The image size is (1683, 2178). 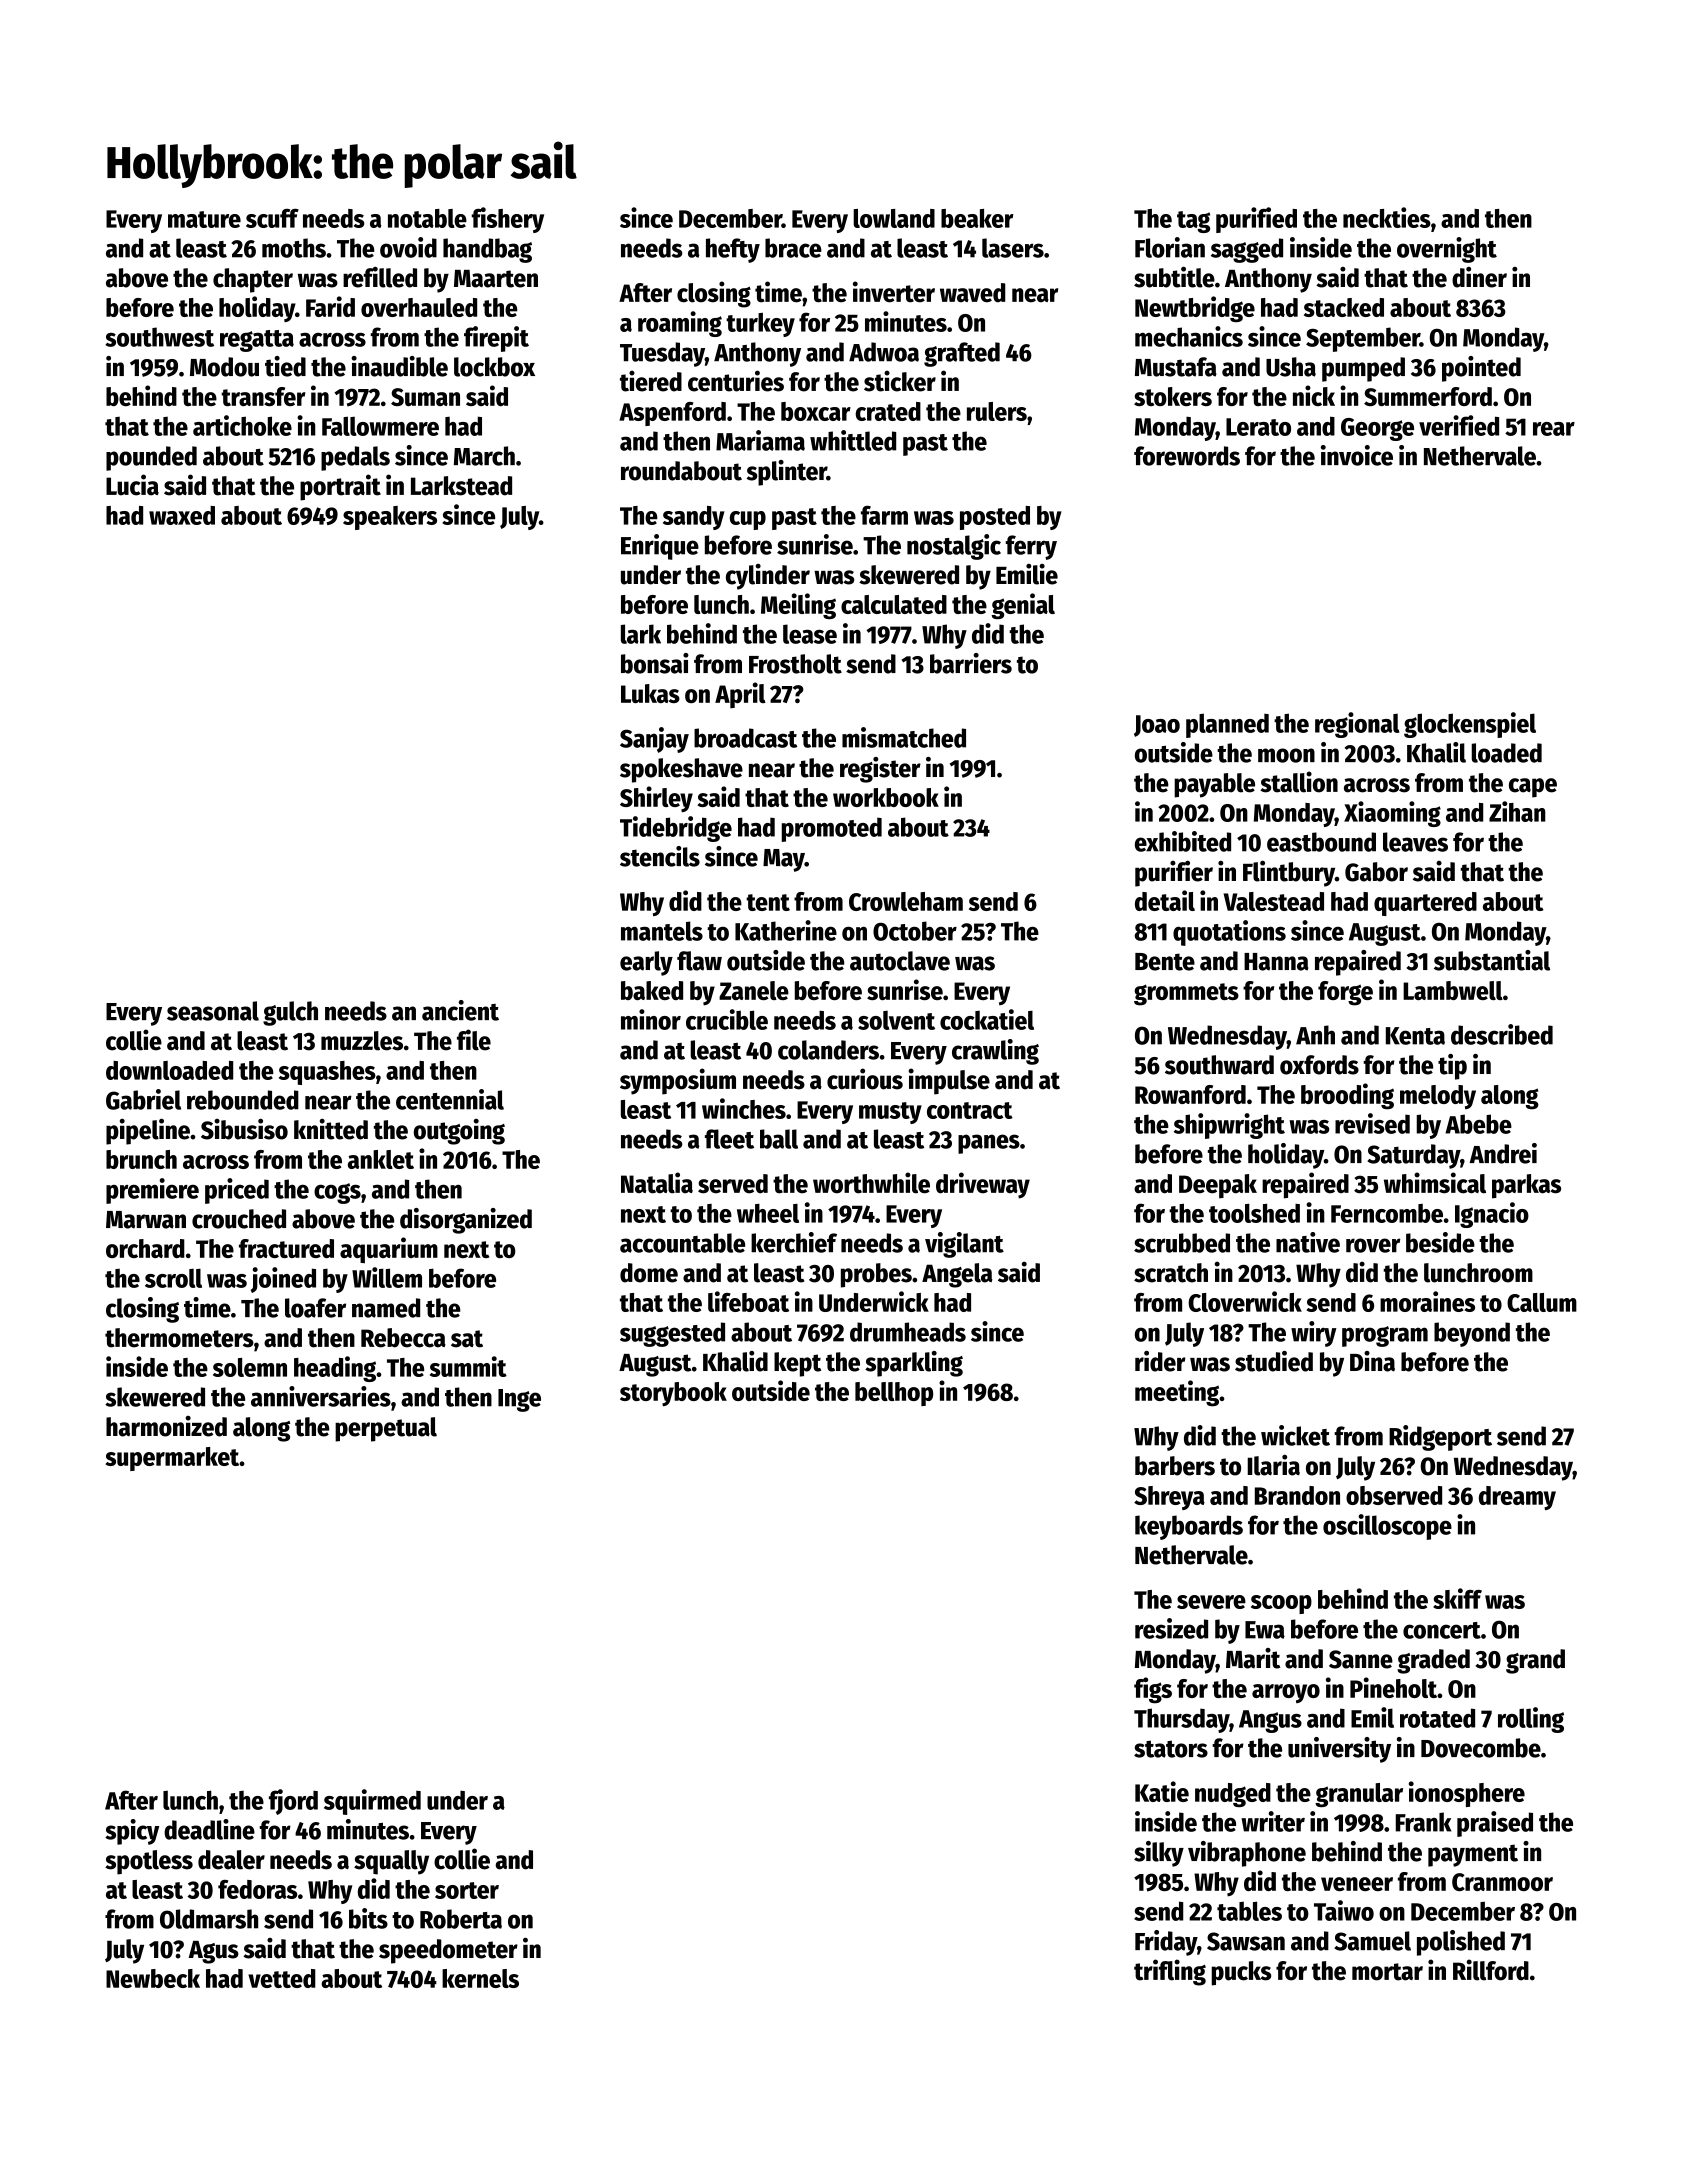 I want to click on bonsai, so click(x=655, y=663).
